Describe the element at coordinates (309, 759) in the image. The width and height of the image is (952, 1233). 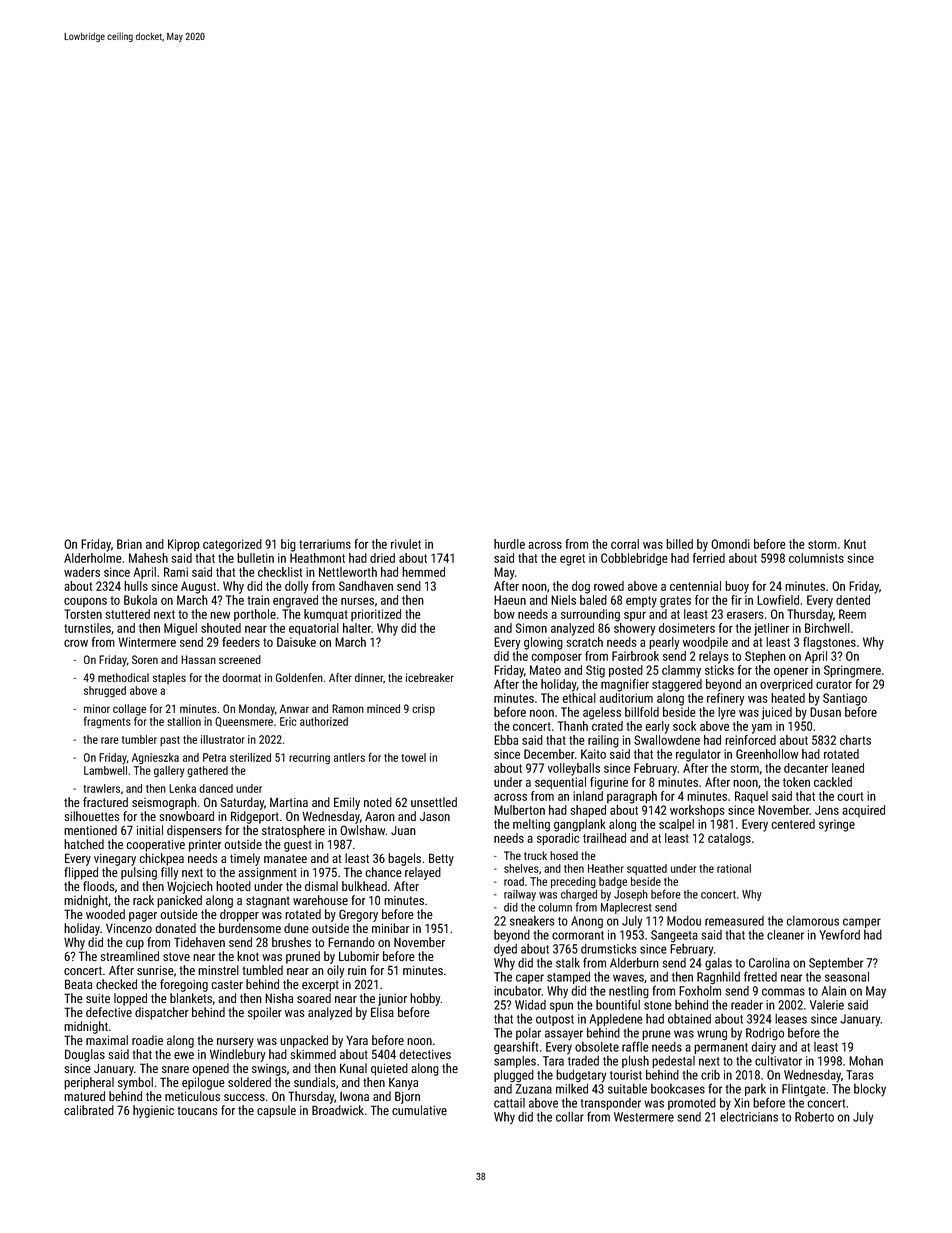
I see `recurring` at that location.
